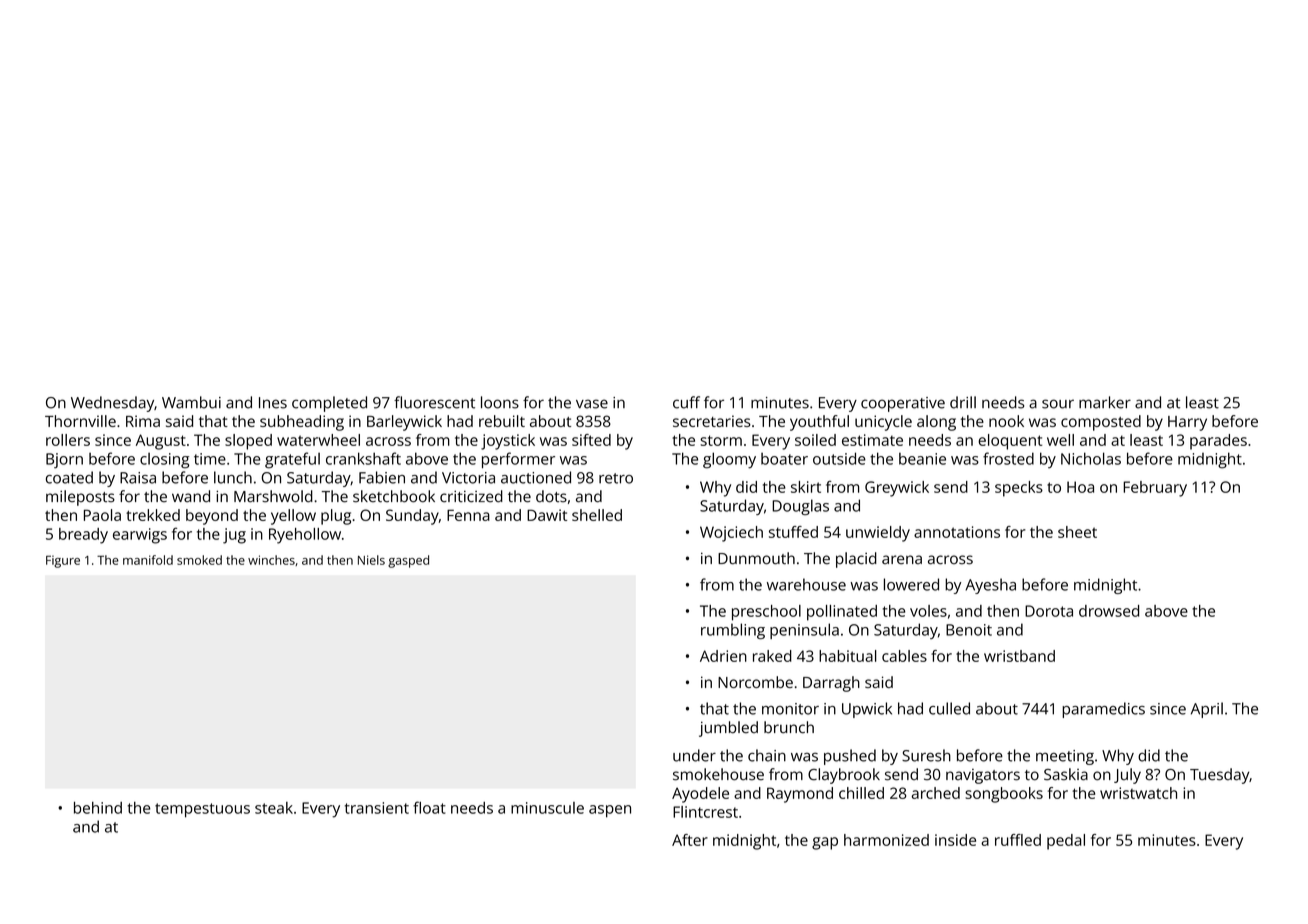 The image size is (1308, 924). I want to click on inside, so click(955, 840).
